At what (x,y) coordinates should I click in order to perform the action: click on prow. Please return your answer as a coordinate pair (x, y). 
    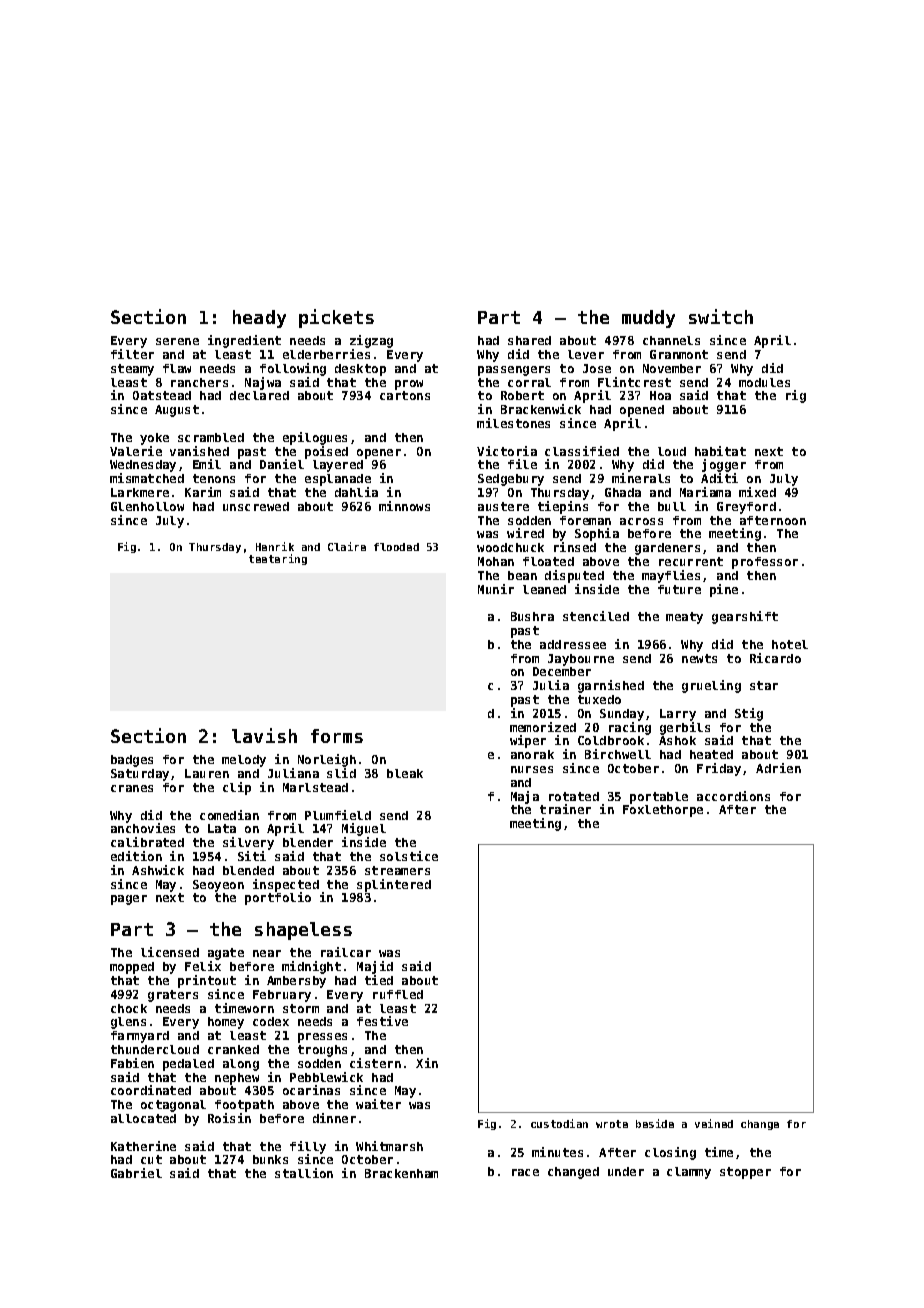
    Looking at the image, I should click on (409, 385).
